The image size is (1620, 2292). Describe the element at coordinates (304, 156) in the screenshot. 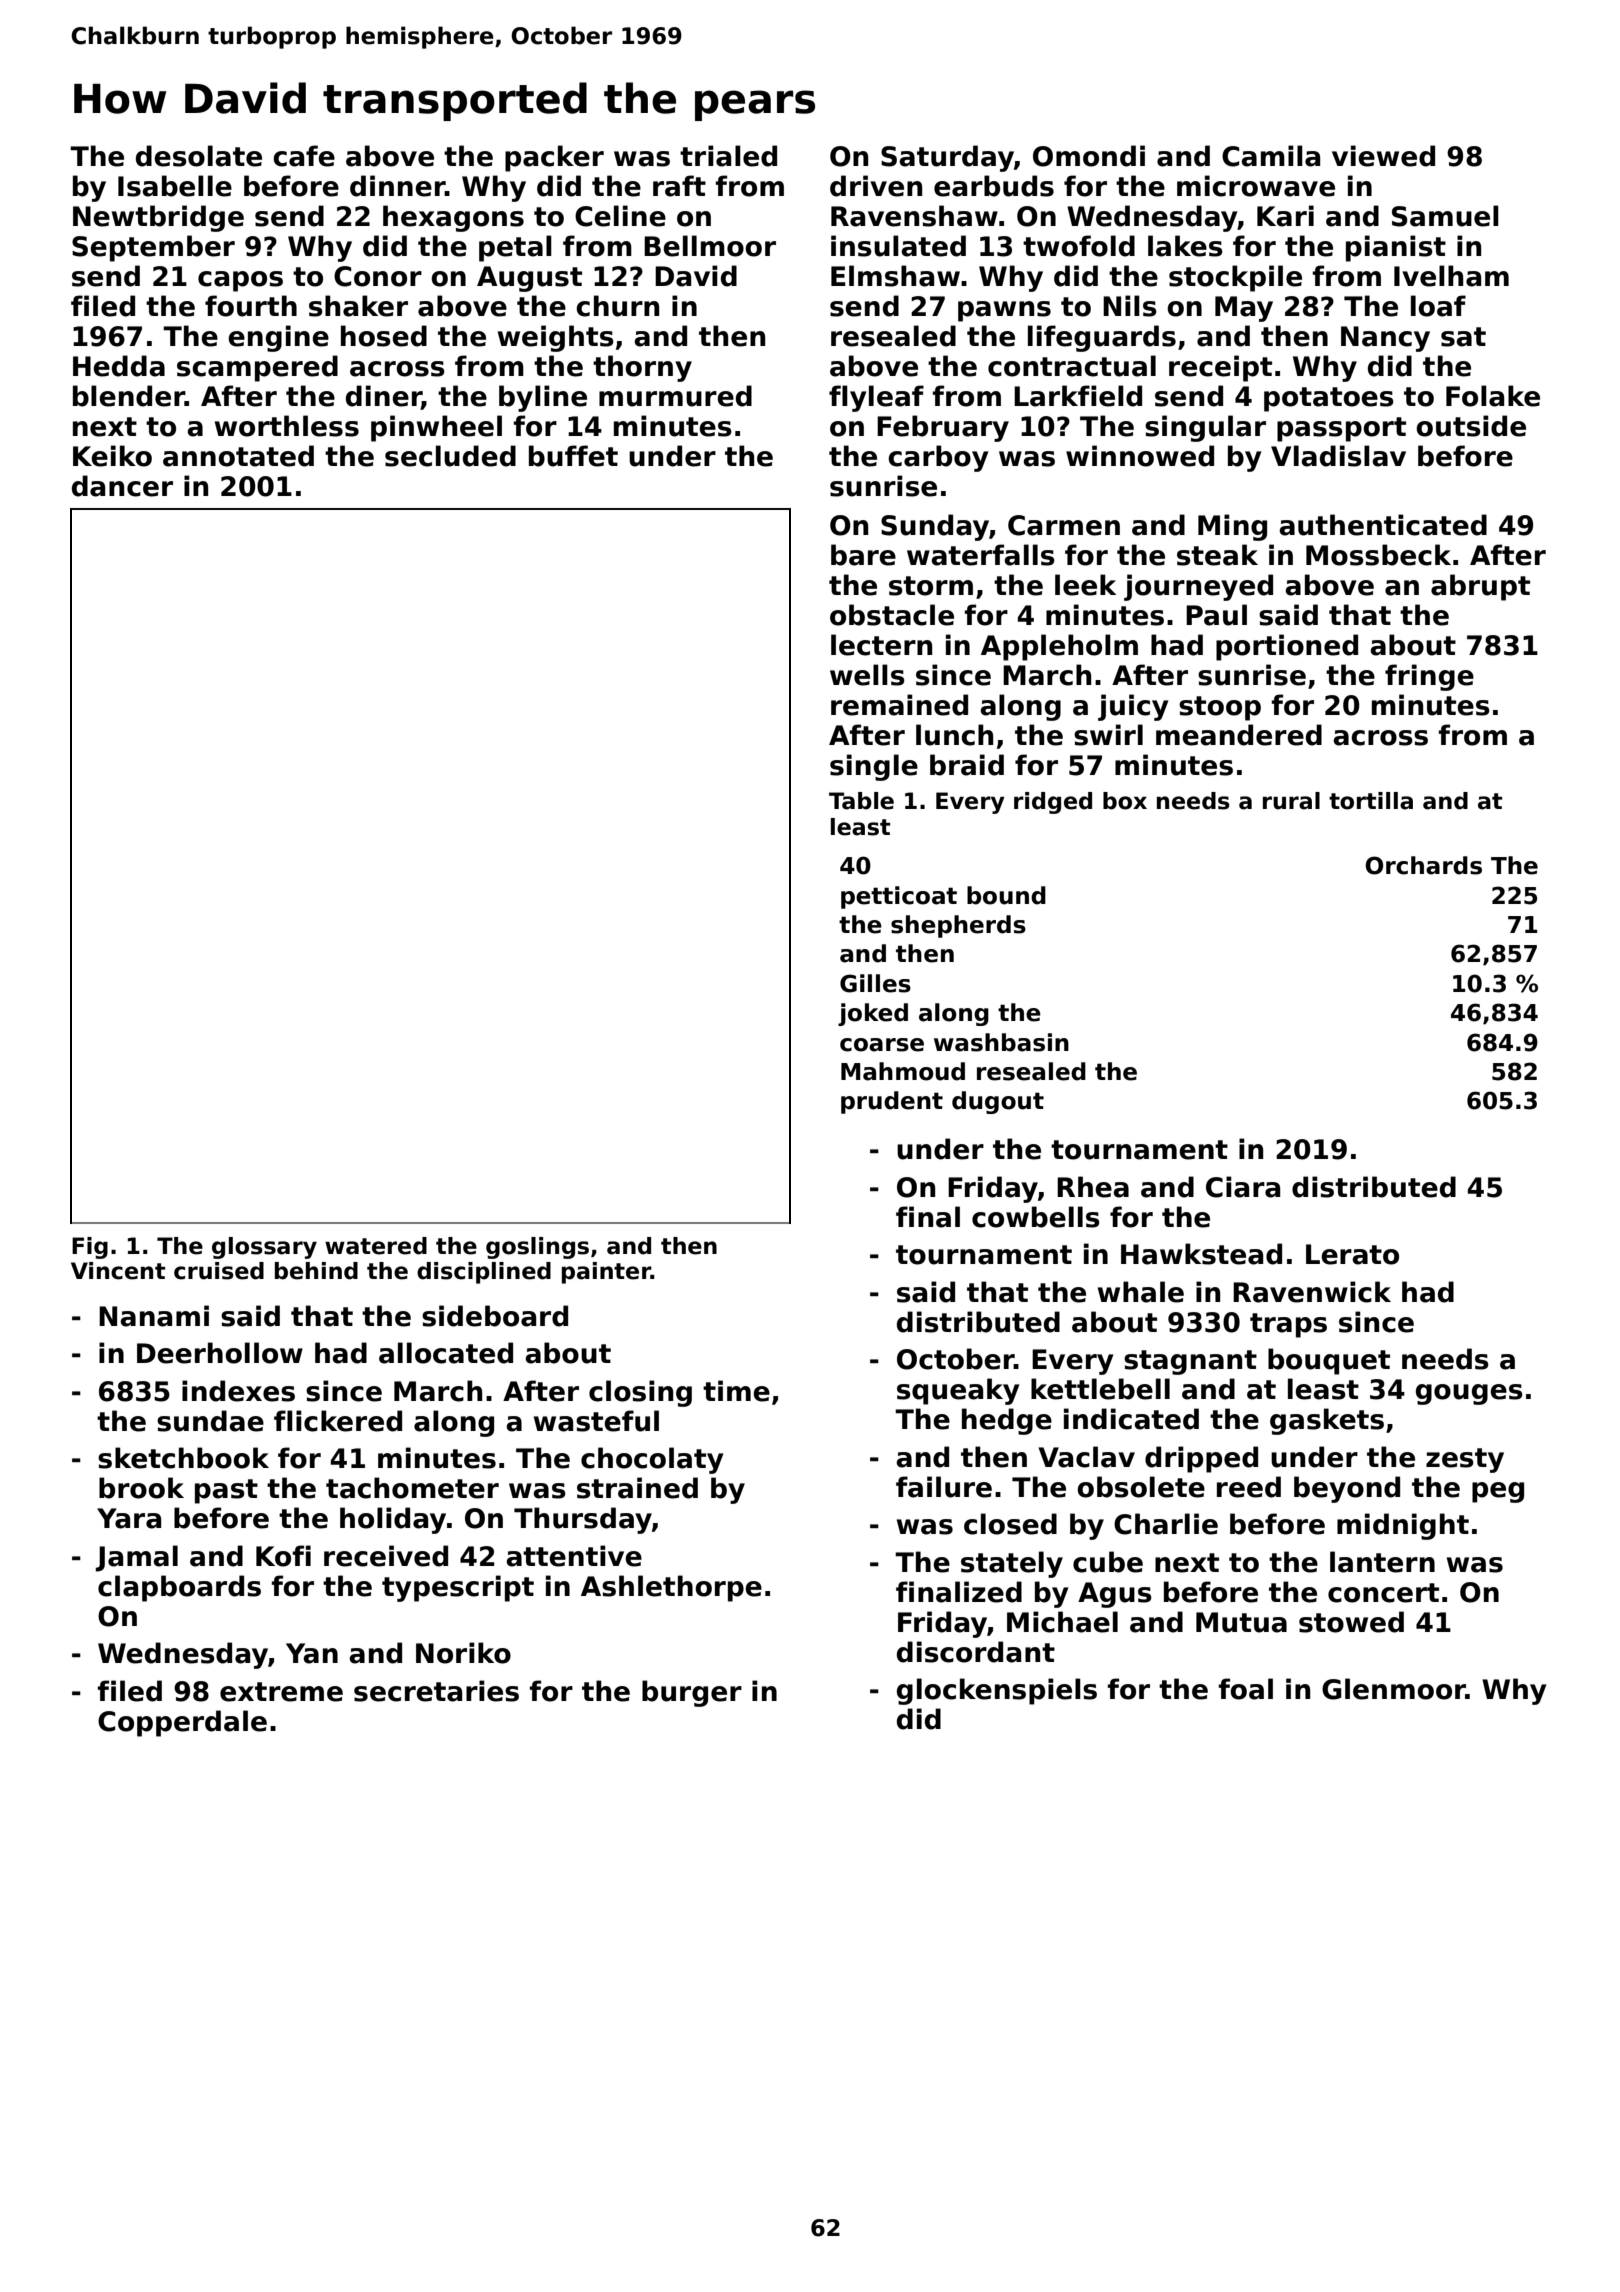

I see `cafe` at that location.
